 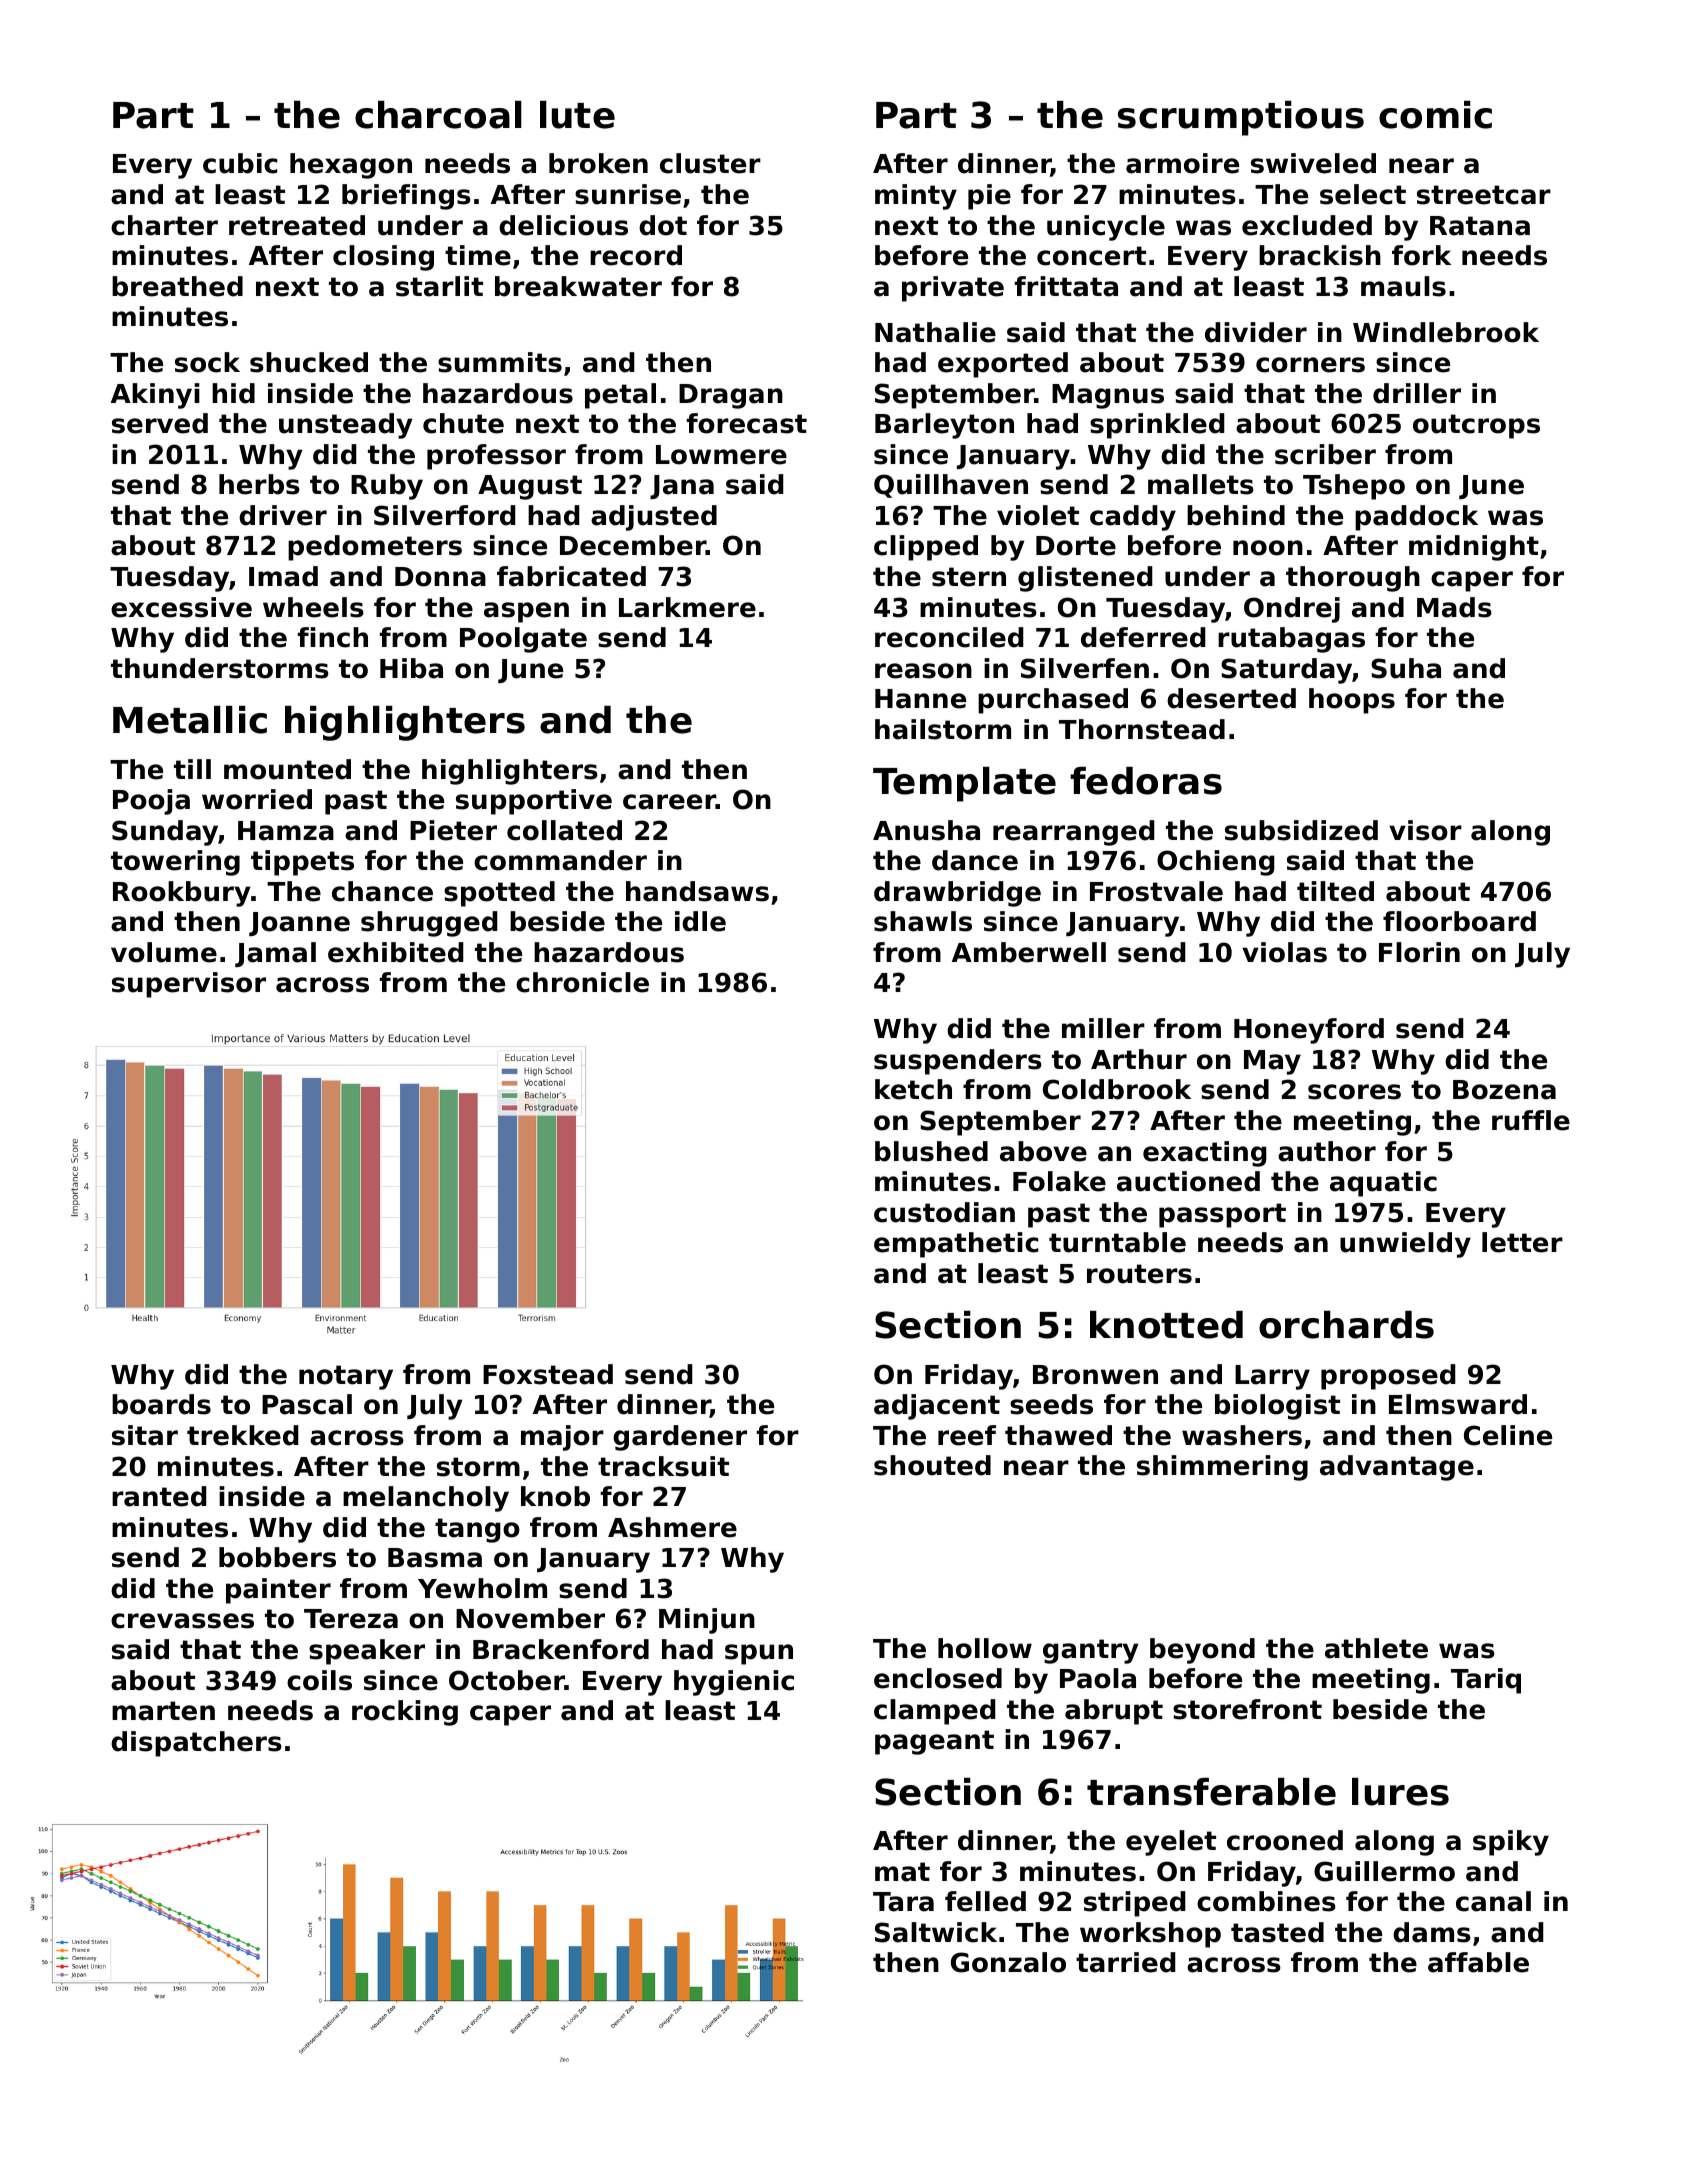 I want to click on scrumptious, so click(x=1241, y=118).
